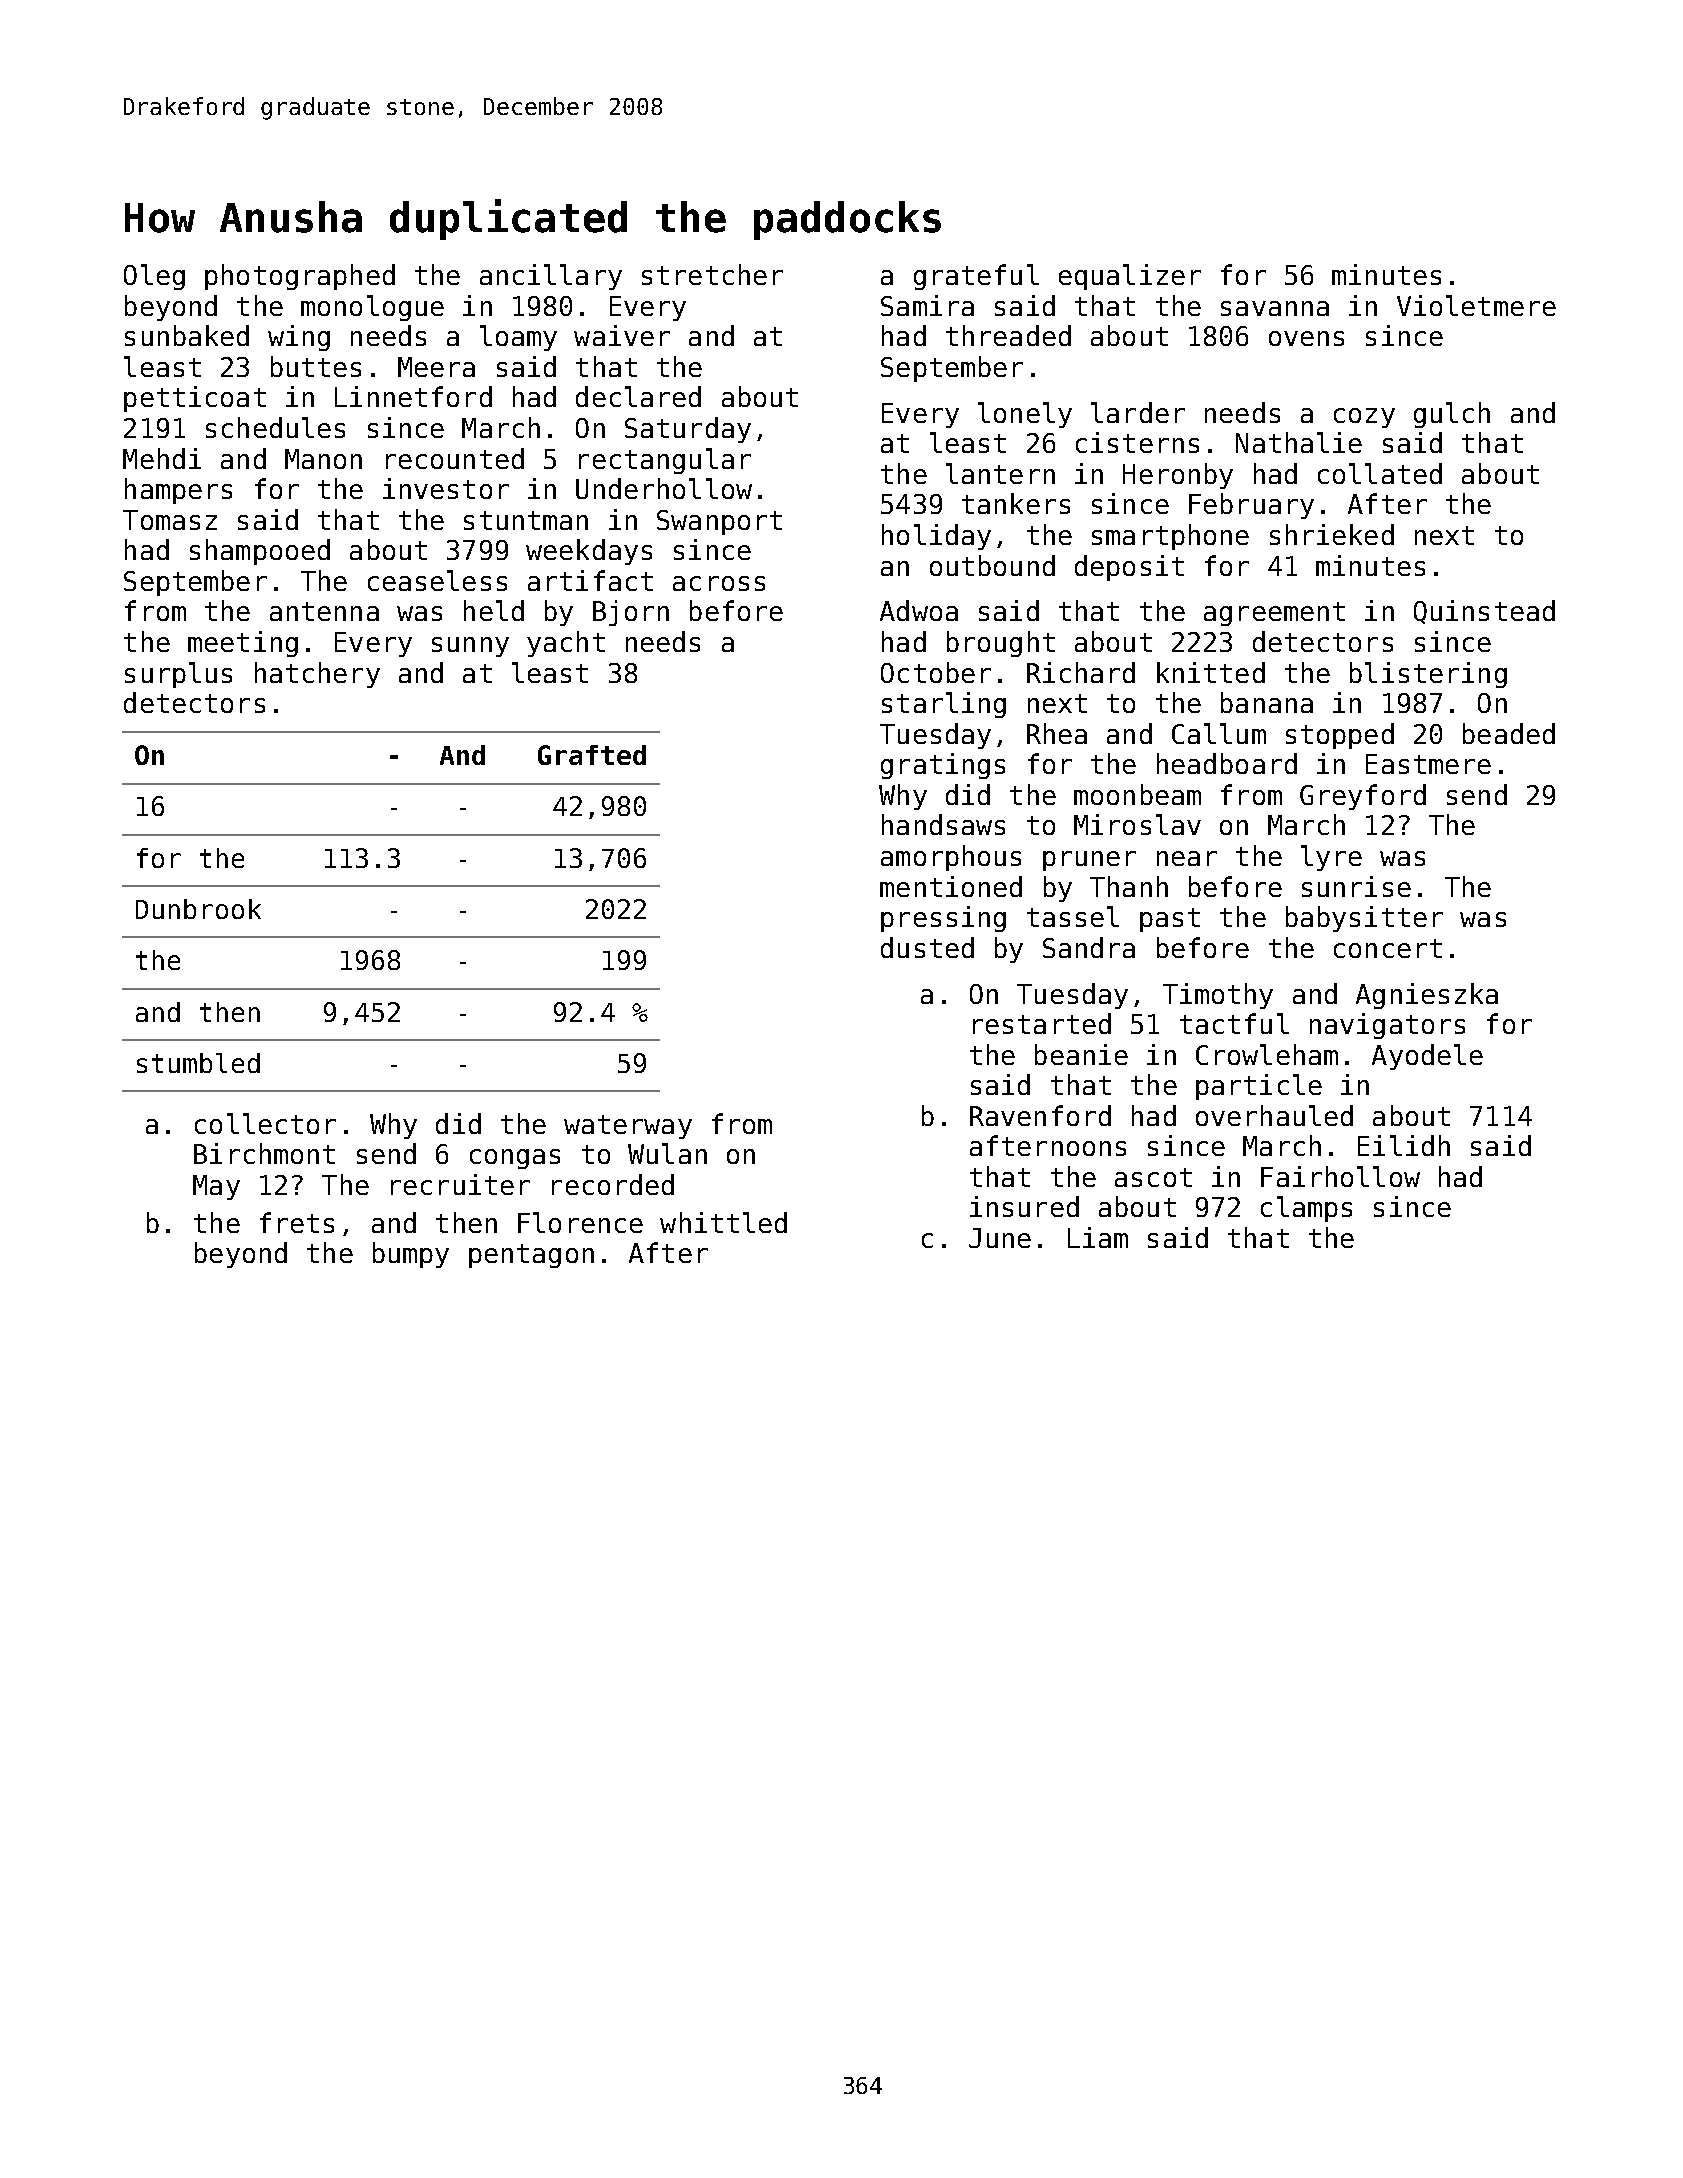 Image resolution: width=1683 pixels, height=2178 pixels. I want to click on gratings, so click(943, 766).
